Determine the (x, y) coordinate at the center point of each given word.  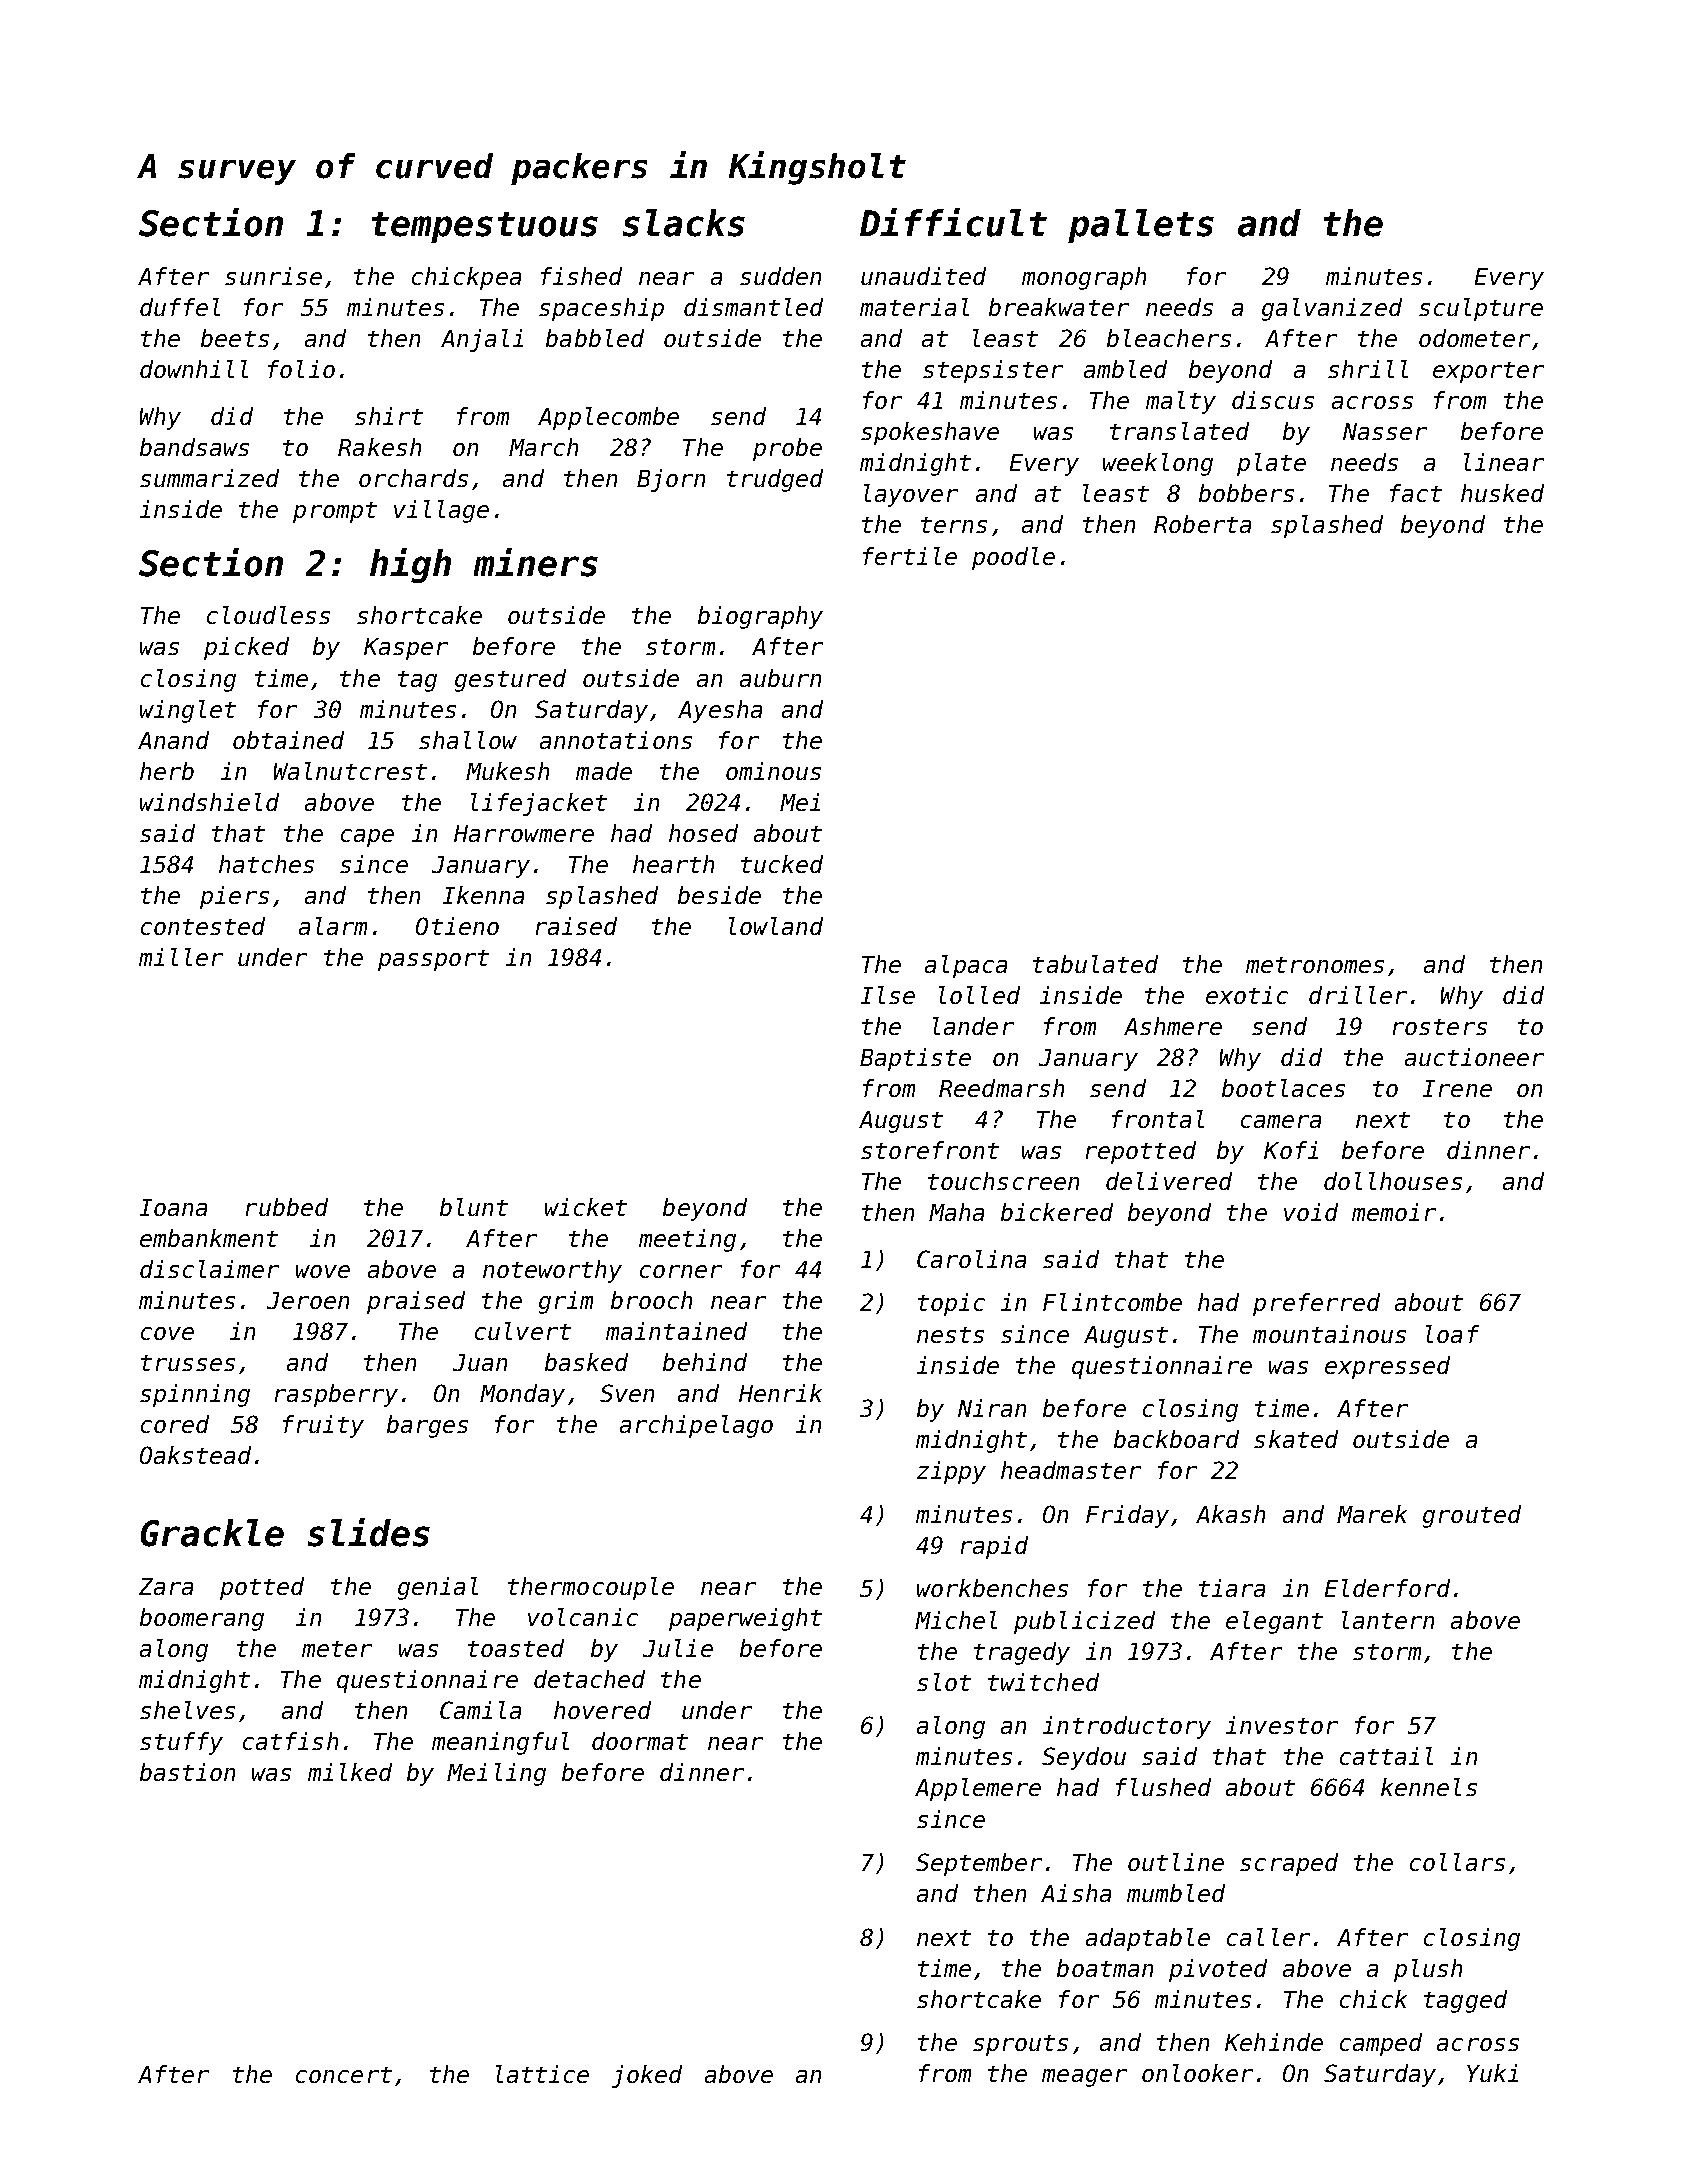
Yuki (1492, 2073)
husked (1502, 493)
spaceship (601, 309)
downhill (194, 369)
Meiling (496, 1774)
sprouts (1020, 2045)
